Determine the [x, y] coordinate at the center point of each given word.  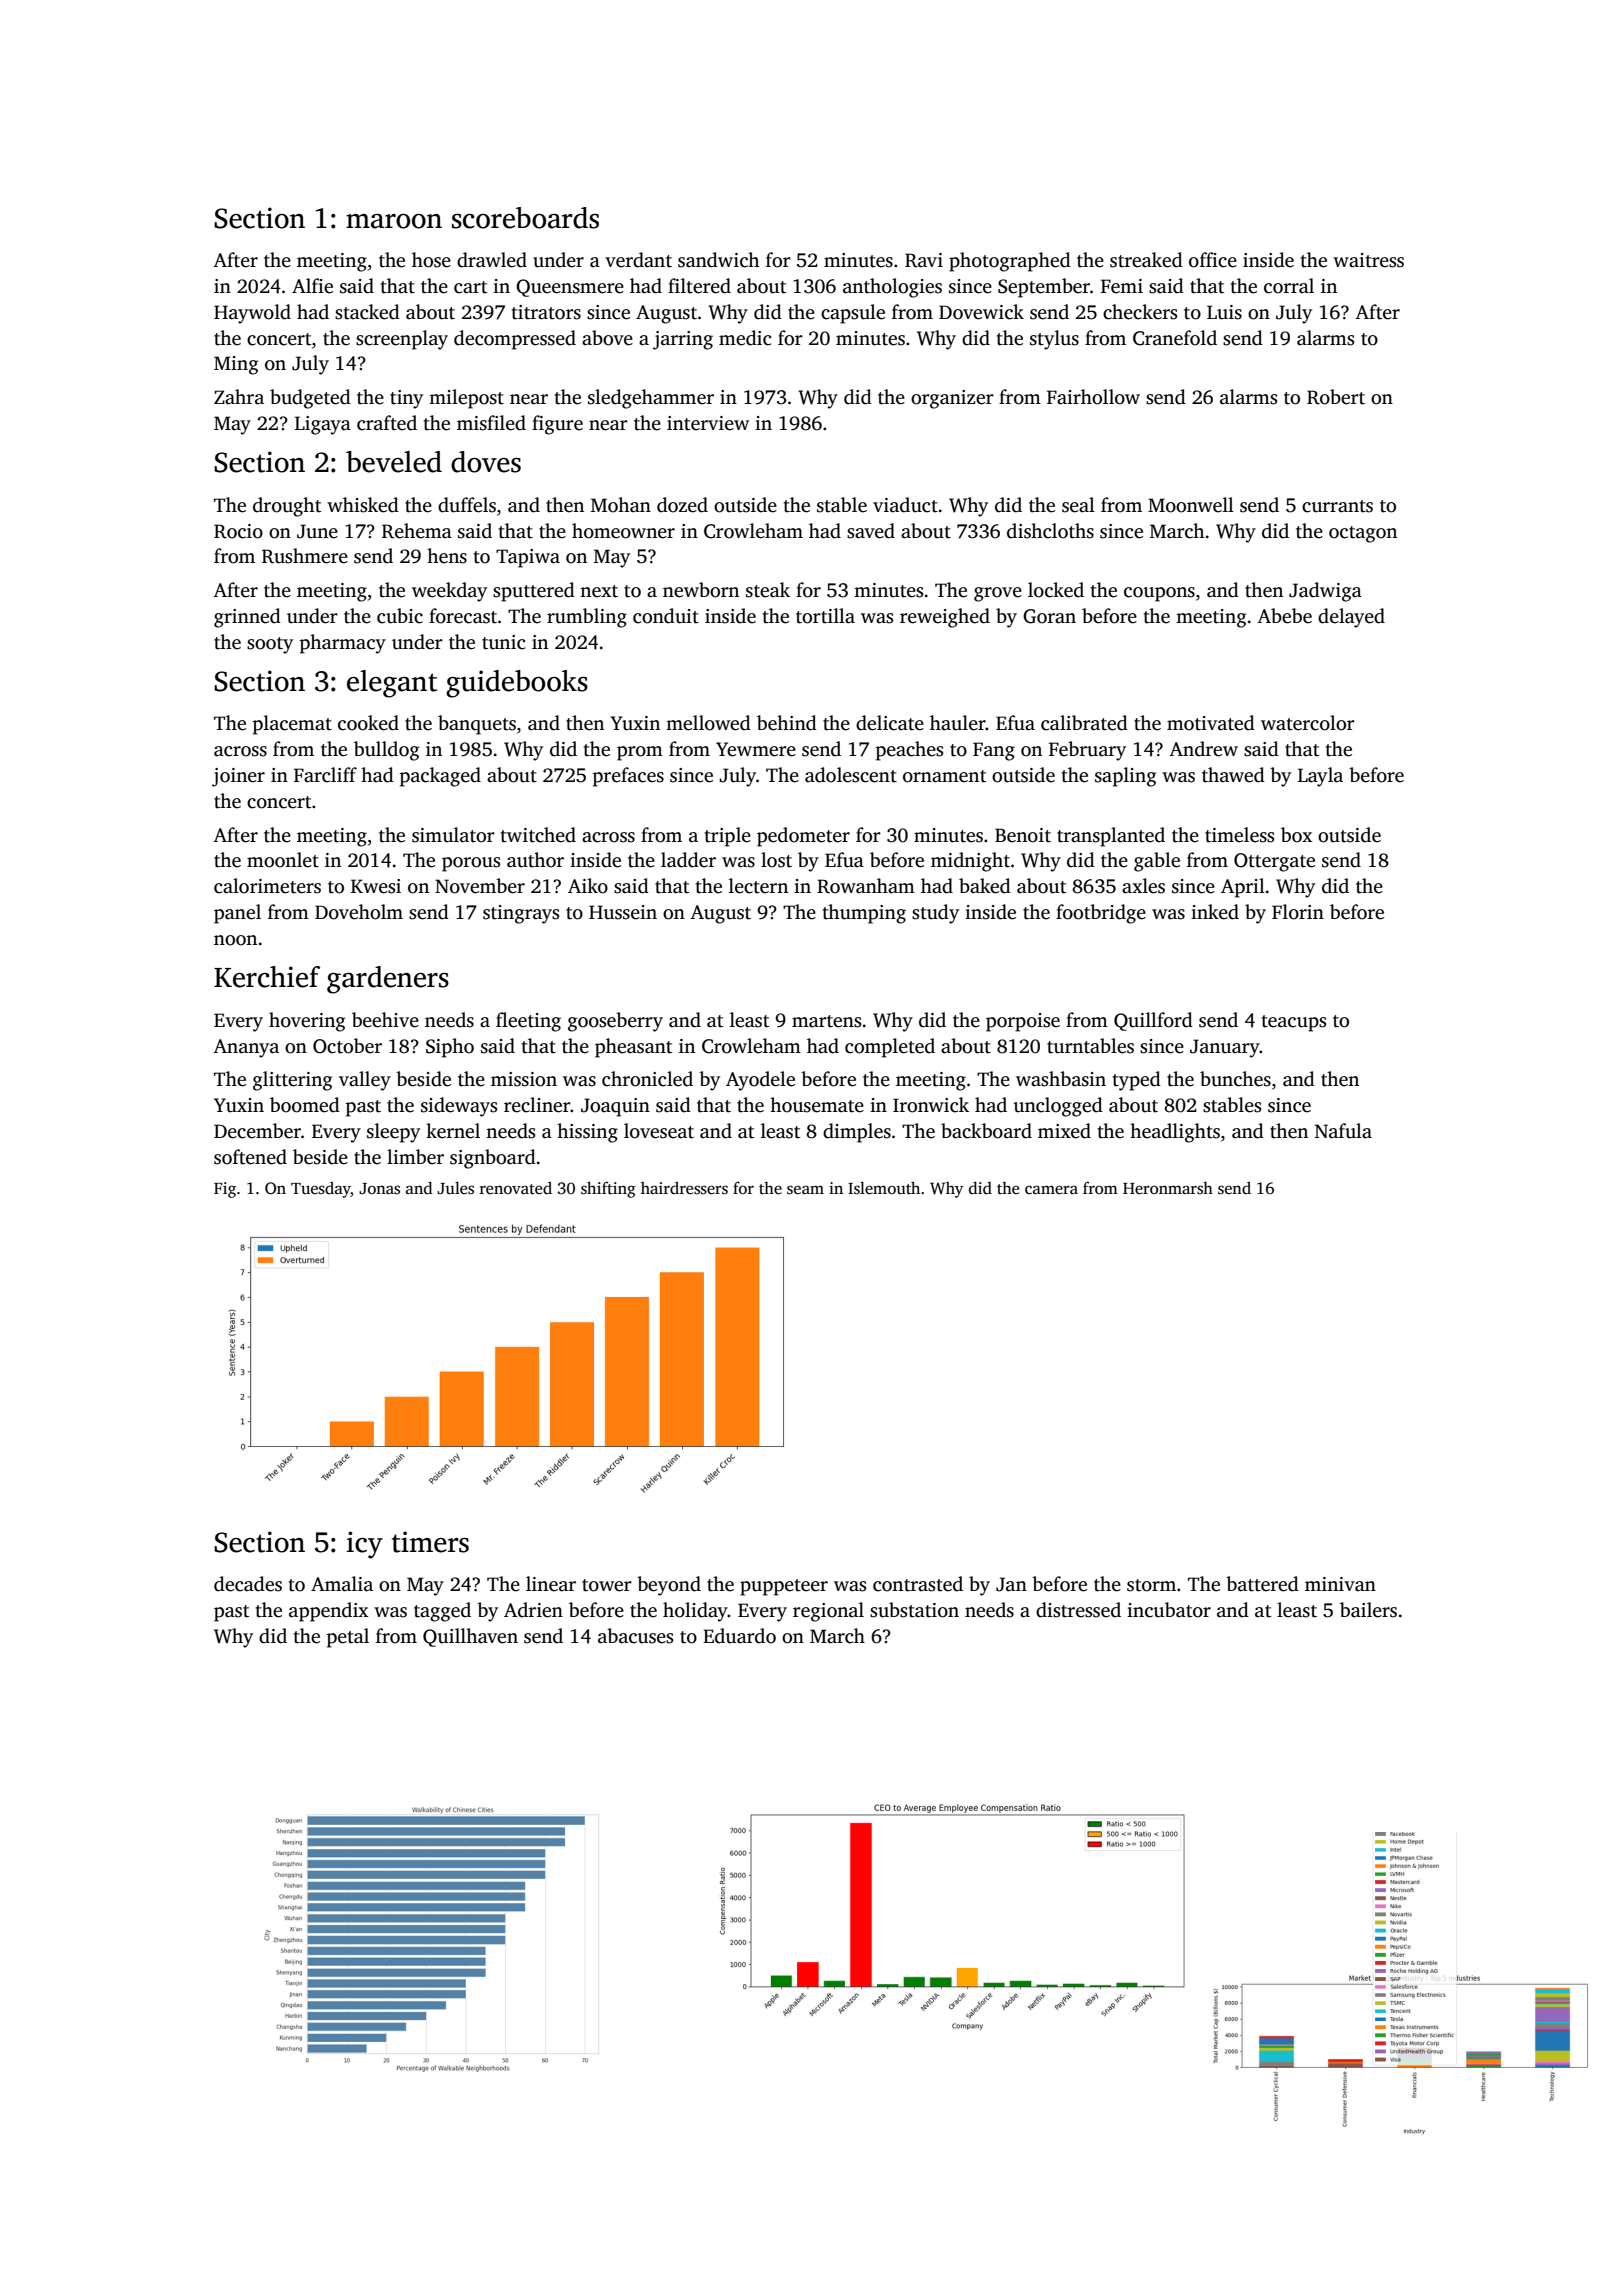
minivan [1340, 1584]
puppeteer [784, 1587]
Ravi [924, 260]
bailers [1368, 1610]
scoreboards [525, 218]
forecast [463, 616]
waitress [1368, 260]
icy [365, 1545]
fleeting [528, 1022]
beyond [669, 1586]
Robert [1336, 397]
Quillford [1153, 1021]
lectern [758, 886]
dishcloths [1050, 531]
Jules [455, 1188]
